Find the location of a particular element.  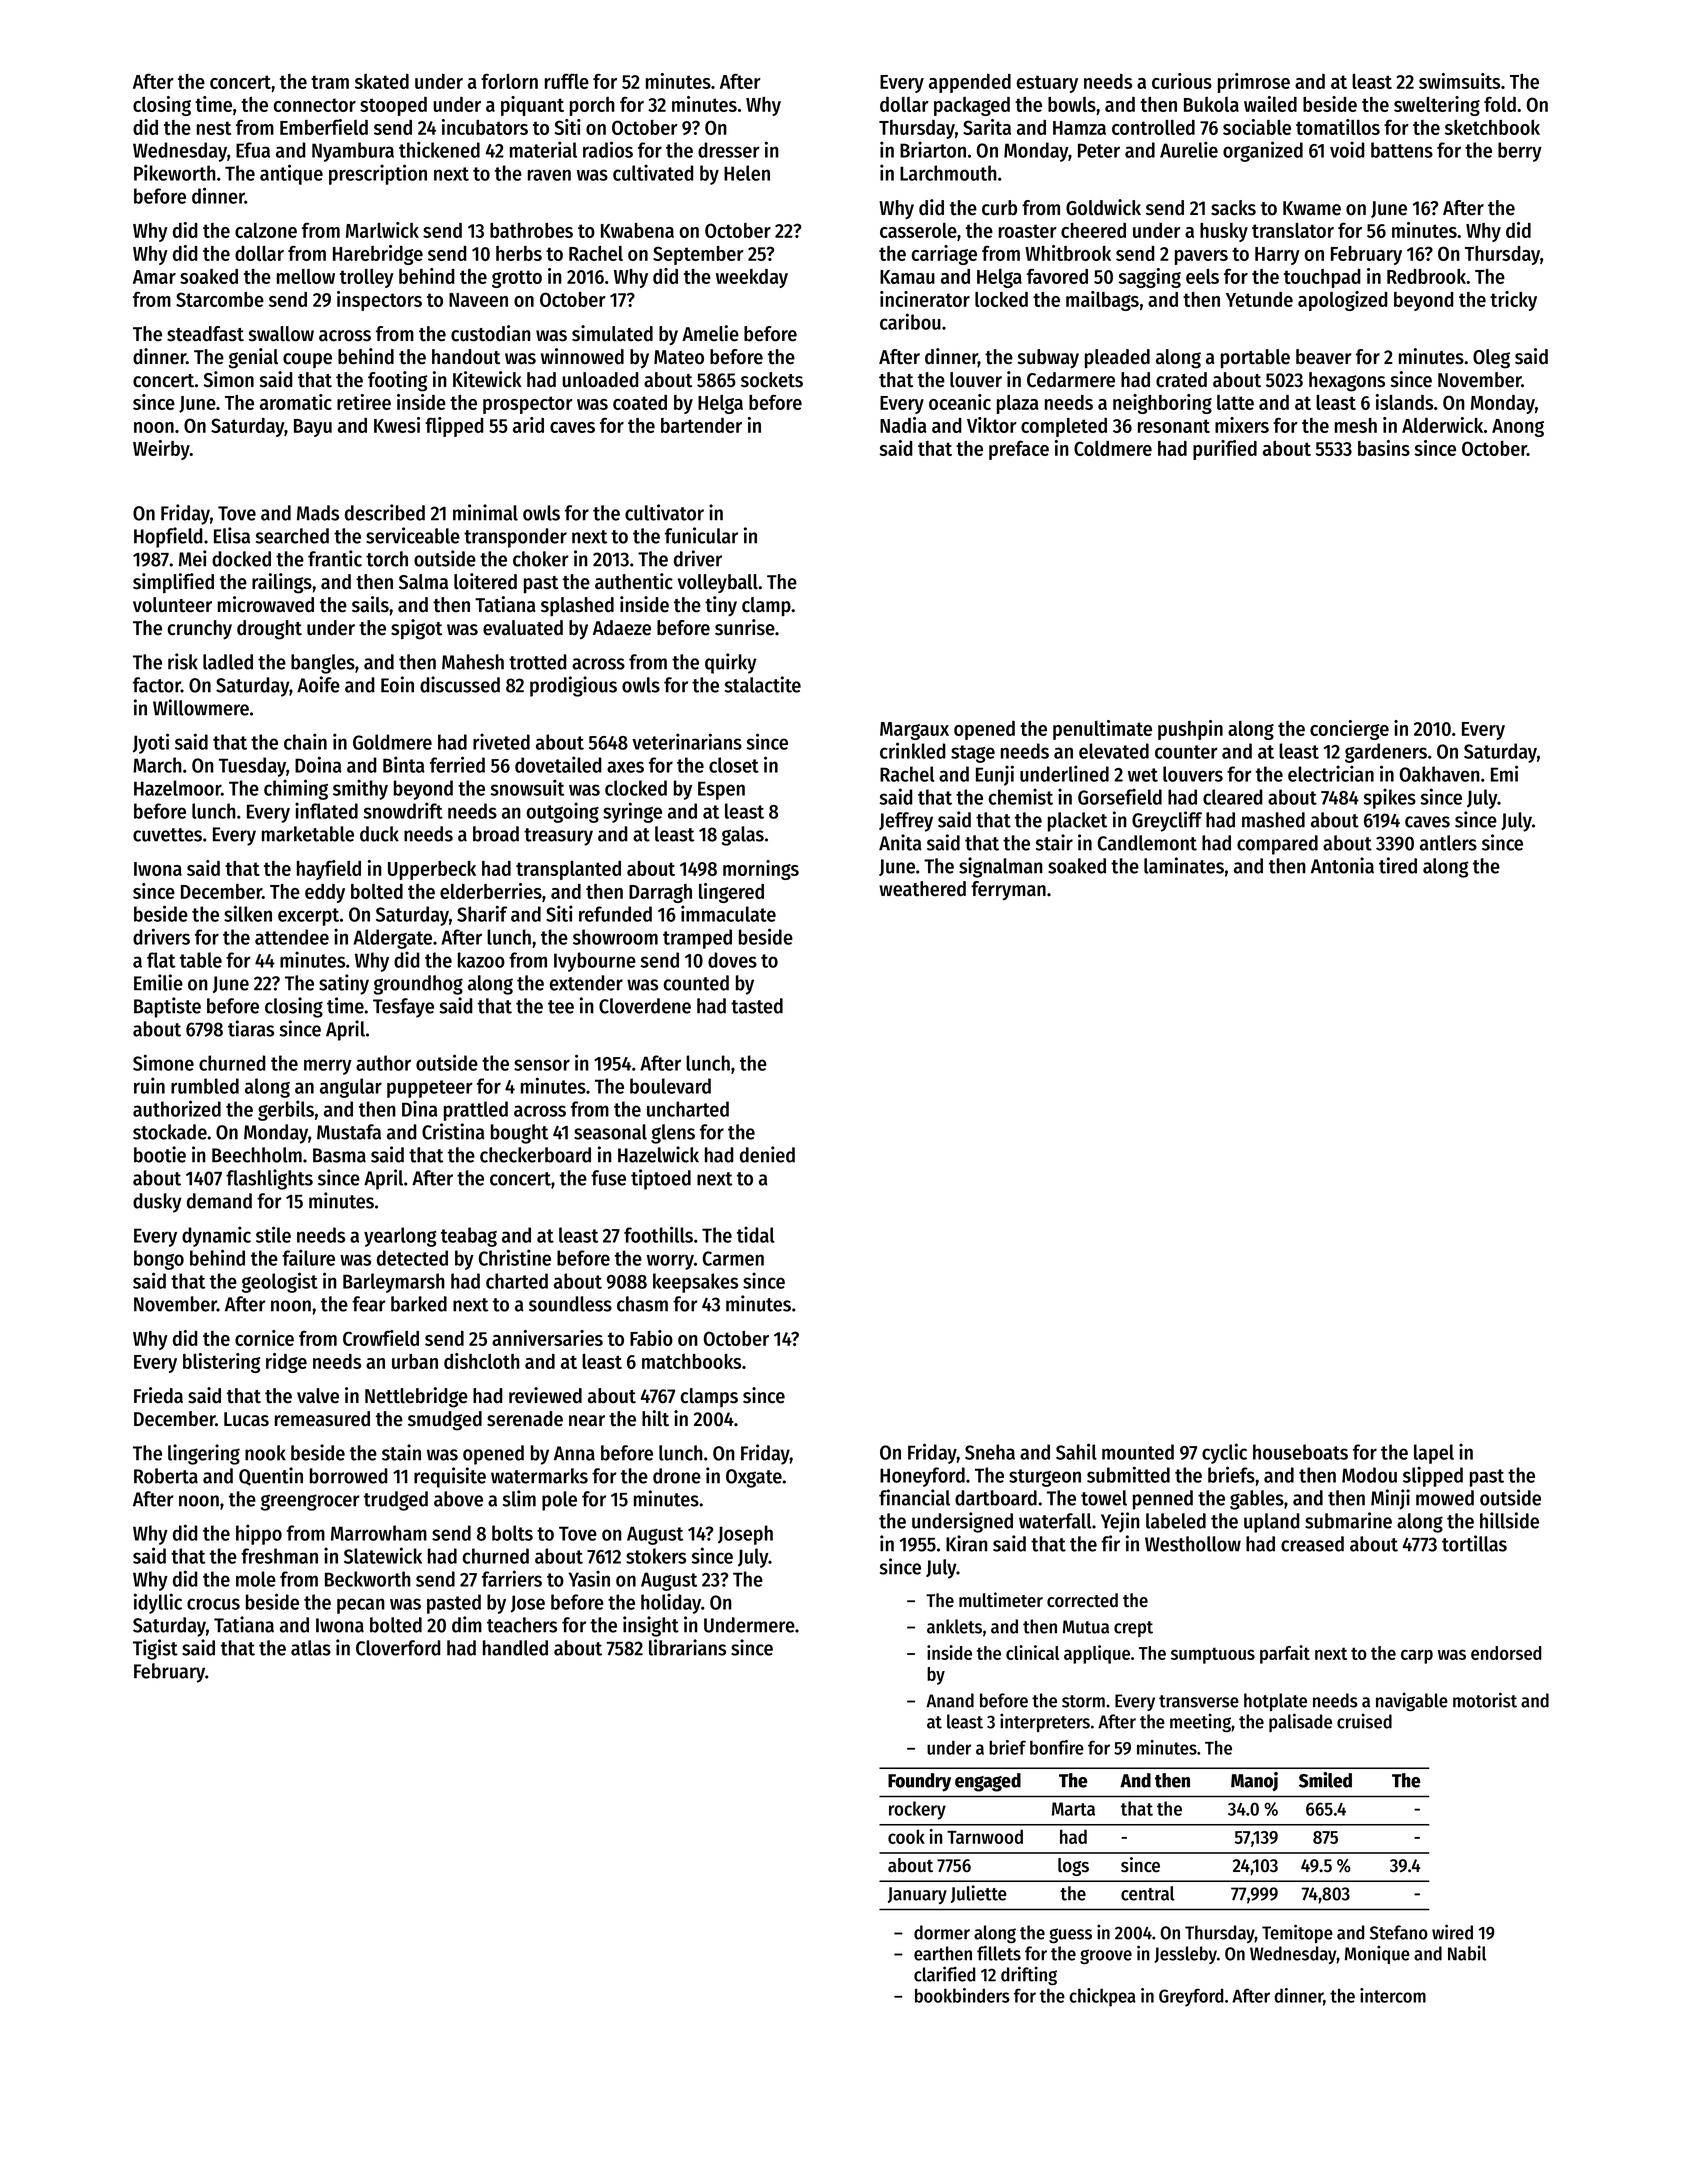

Pikeworth is located at coordinates (175, 172).
